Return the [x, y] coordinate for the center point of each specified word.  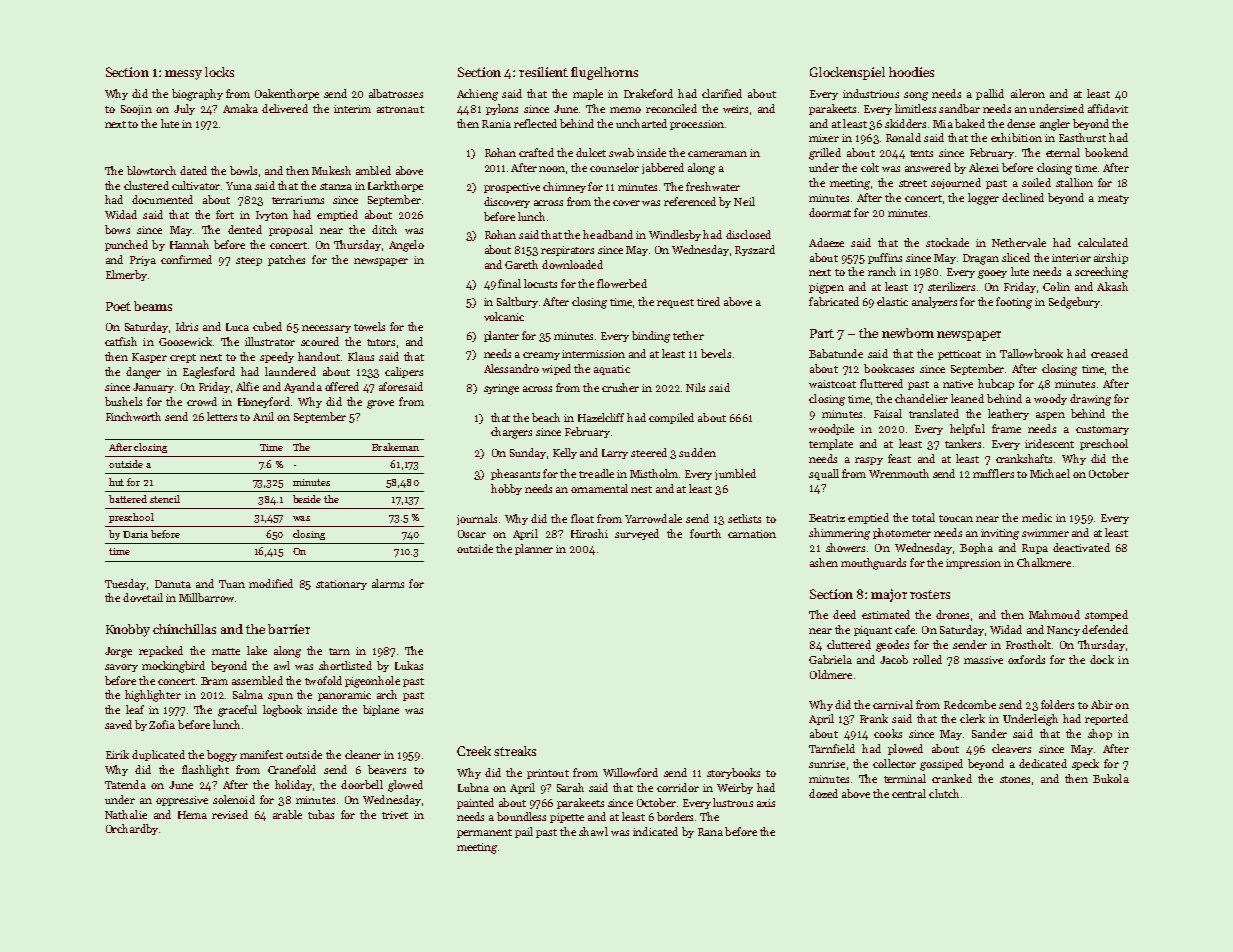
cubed [267, 326]
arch [387, 694]
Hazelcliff [601, 417]
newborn [908, 333]
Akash [1112, 286]
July [184, 109]
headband [608, 234]
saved [118, 724]
